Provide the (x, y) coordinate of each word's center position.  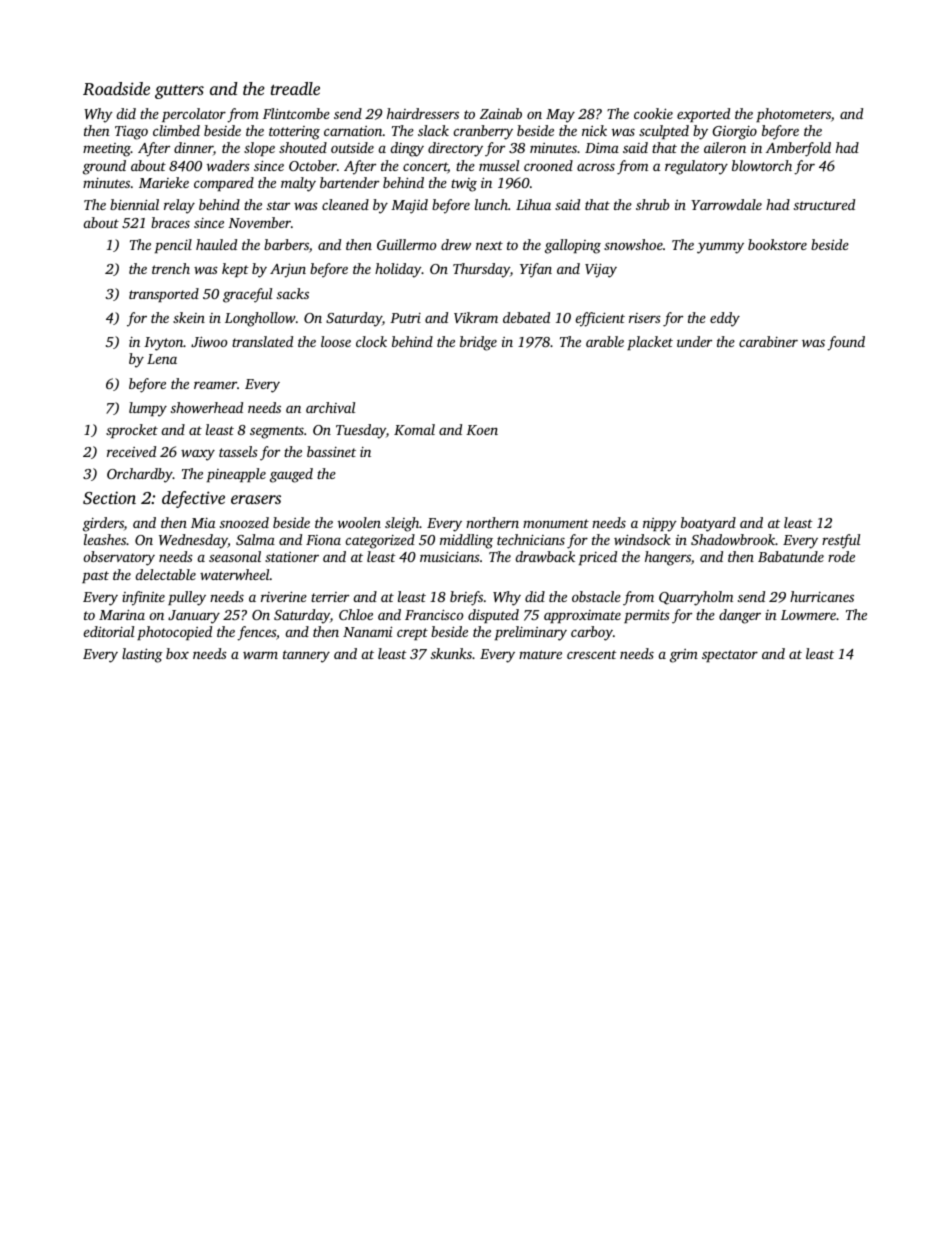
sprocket (132, 431)
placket (650, 343)
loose (336, 341)
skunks (451, 653)
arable (605, 341)
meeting (107, 150)
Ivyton (163, 344)
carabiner (768, 341)
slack (433, 130)
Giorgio (735, 133)
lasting (142, 655)
